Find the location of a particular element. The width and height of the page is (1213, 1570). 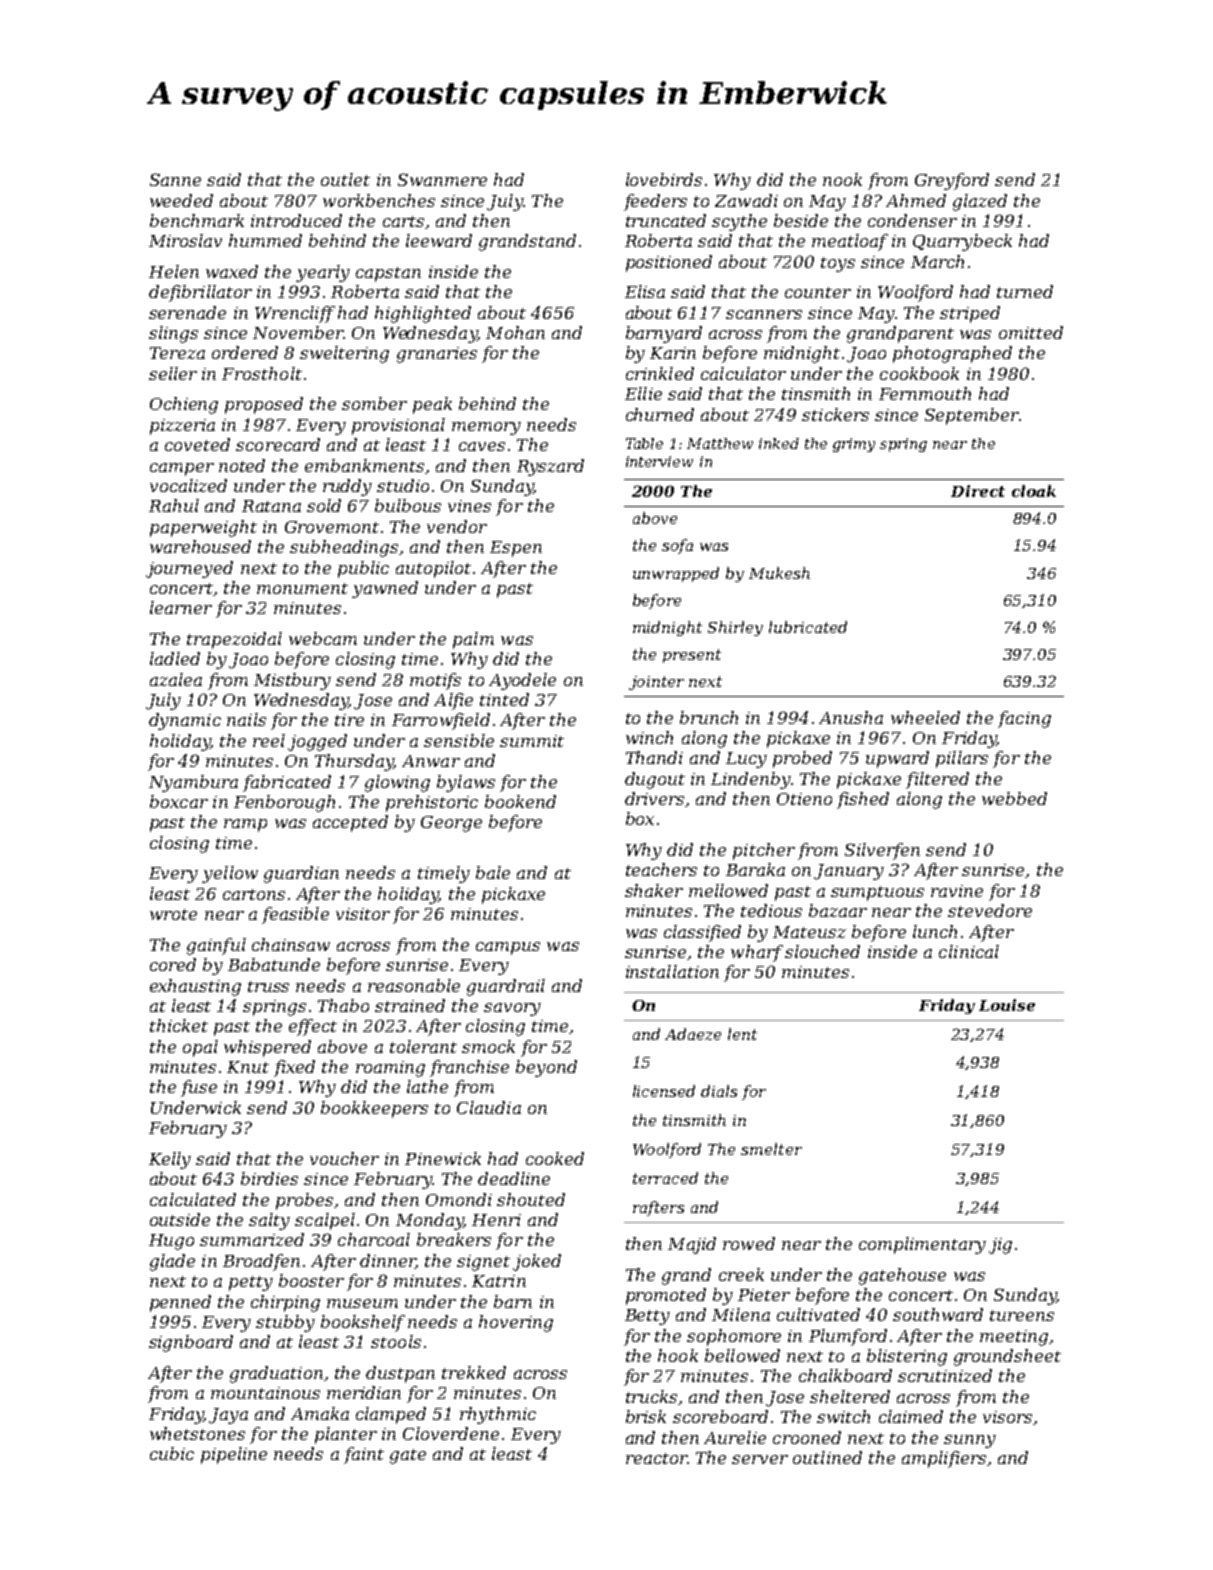

stevedore is located at coordinates (990, 910).
